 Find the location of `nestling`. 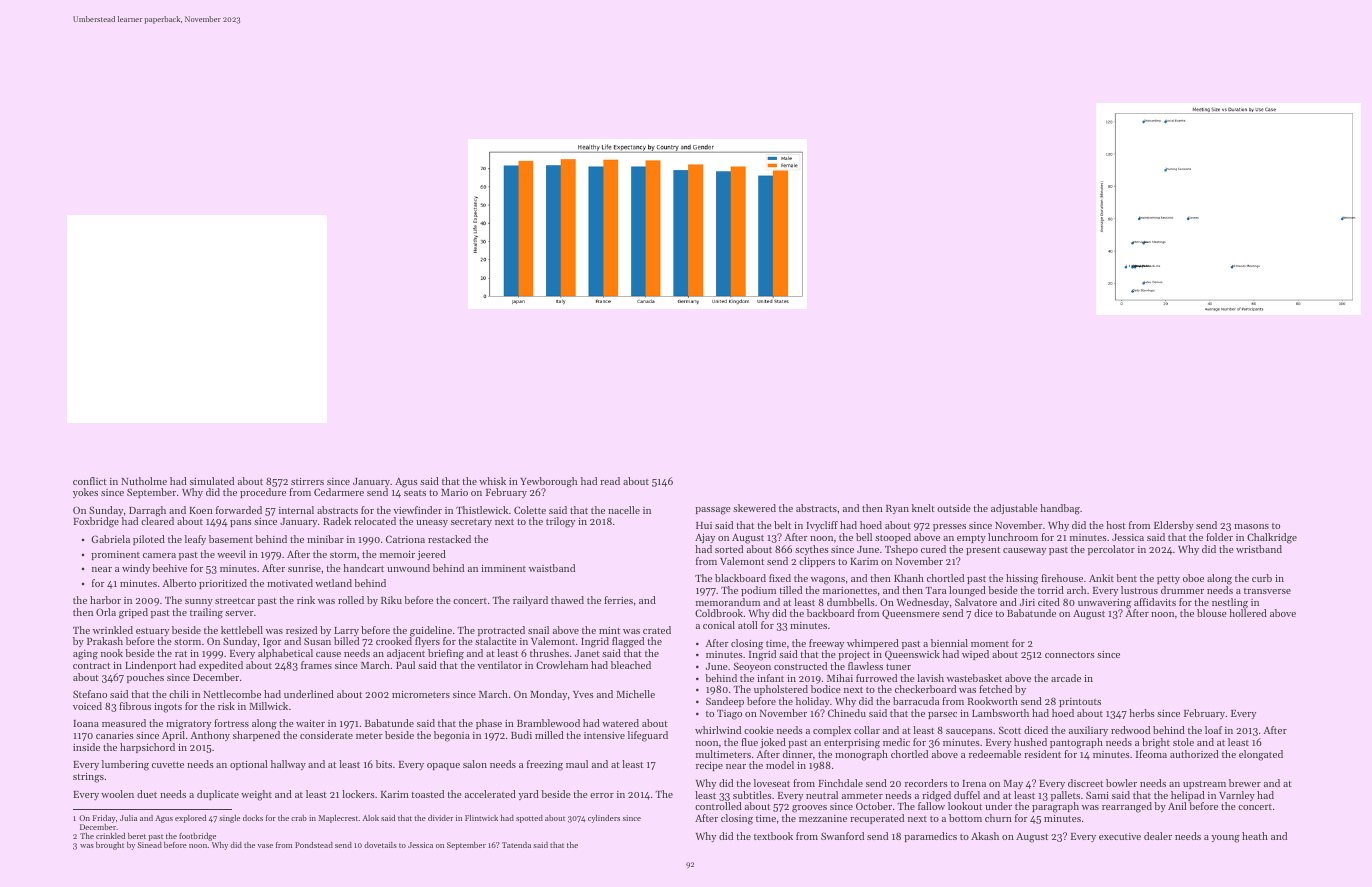

nestling is located at coordinates (1230, 603).
